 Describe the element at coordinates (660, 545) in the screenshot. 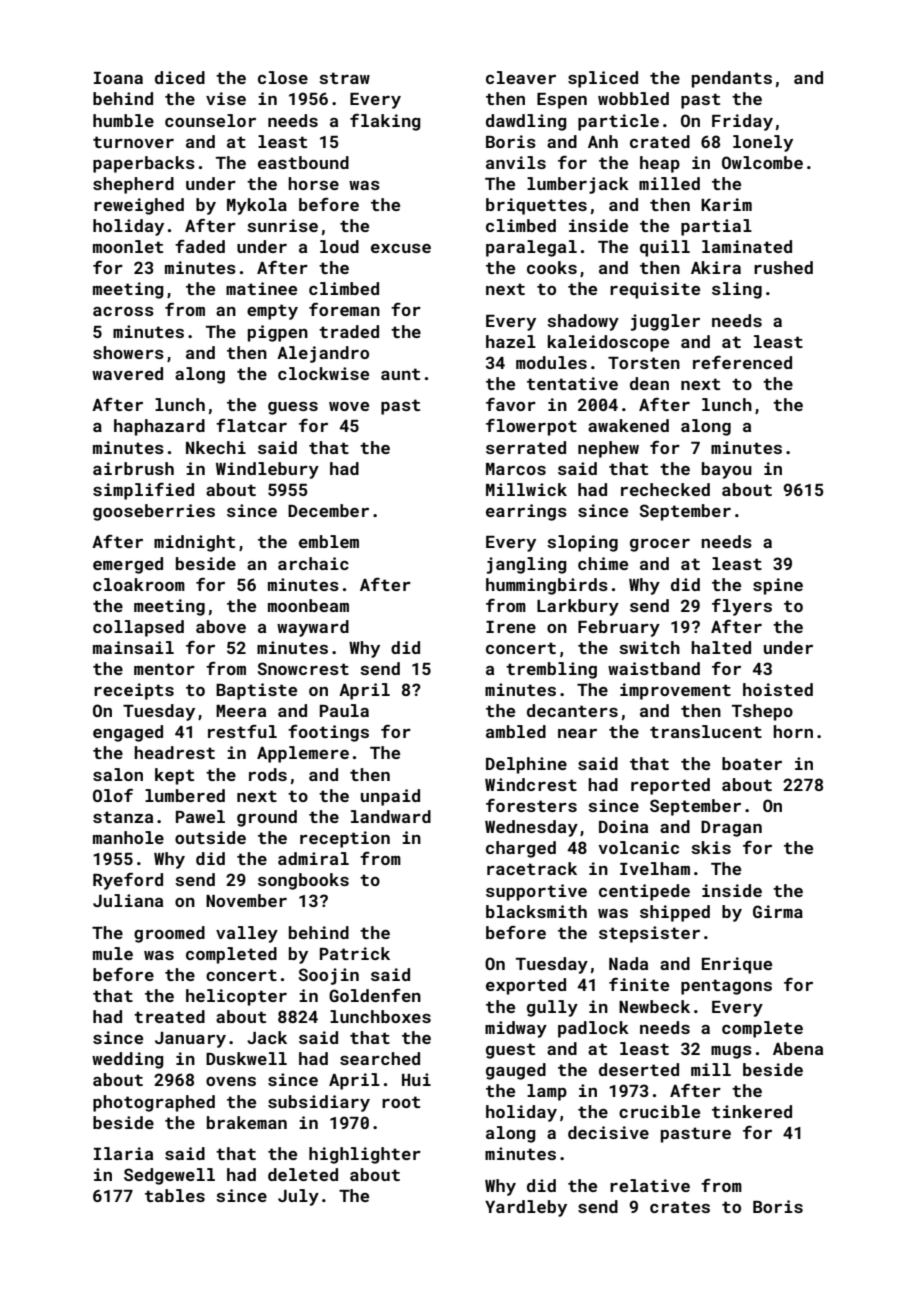

I see `grocer` at that location.
